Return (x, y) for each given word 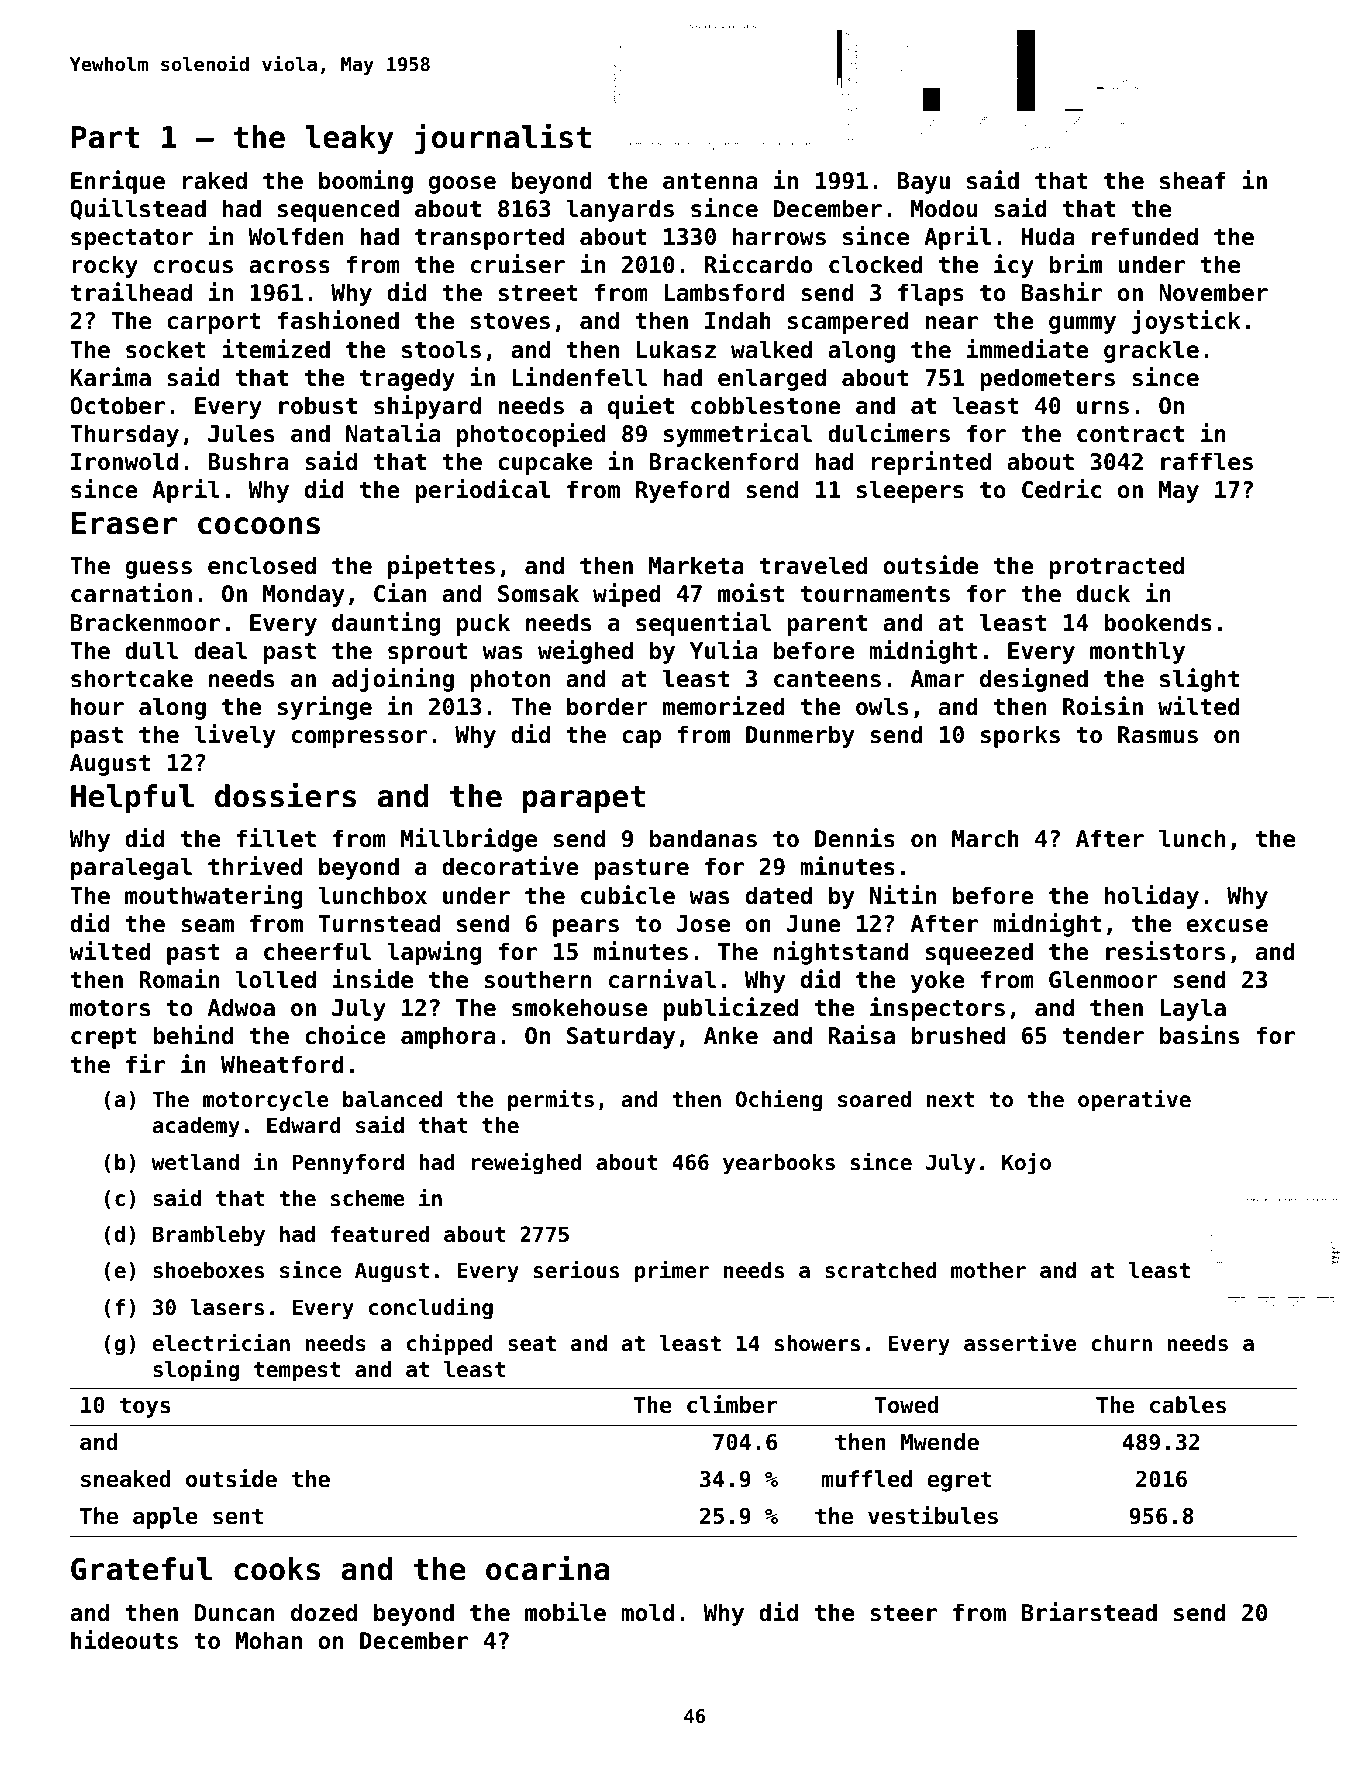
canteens (827, 679)
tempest (297, 1372)
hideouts (124, 1640)
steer (903, 1613)
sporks (1020, 736)
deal (220, 650)
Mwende (940, 1442)
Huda (1048, 236)
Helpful (132, 798)
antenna (710, 181)
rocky (105, 266)
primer (672, 1272)
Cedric (1061, 489)
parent (827, 625)
